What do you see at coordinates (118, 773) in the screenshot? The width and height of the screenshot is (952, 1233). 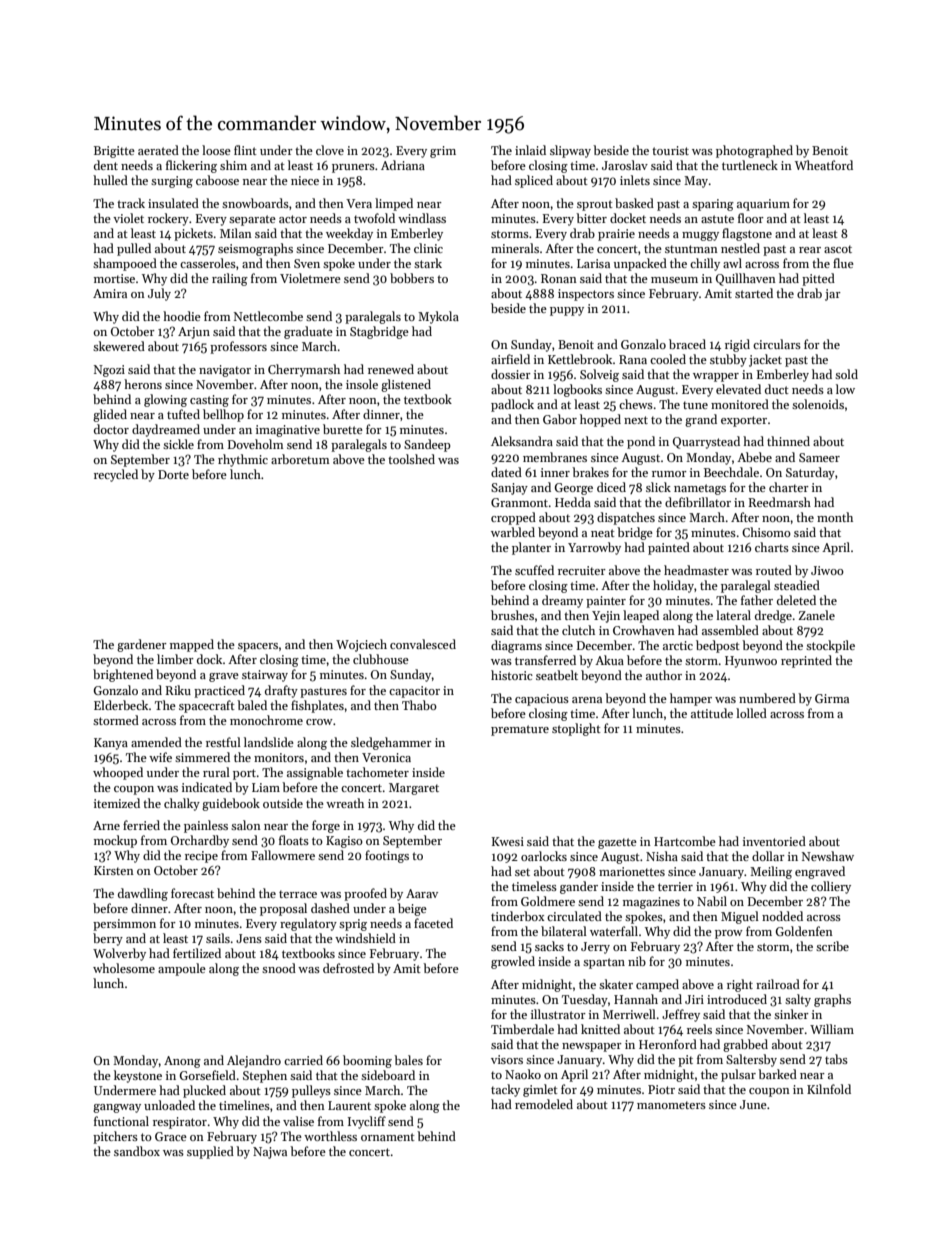 I see `whooped` at bounding box center [118, 773].
